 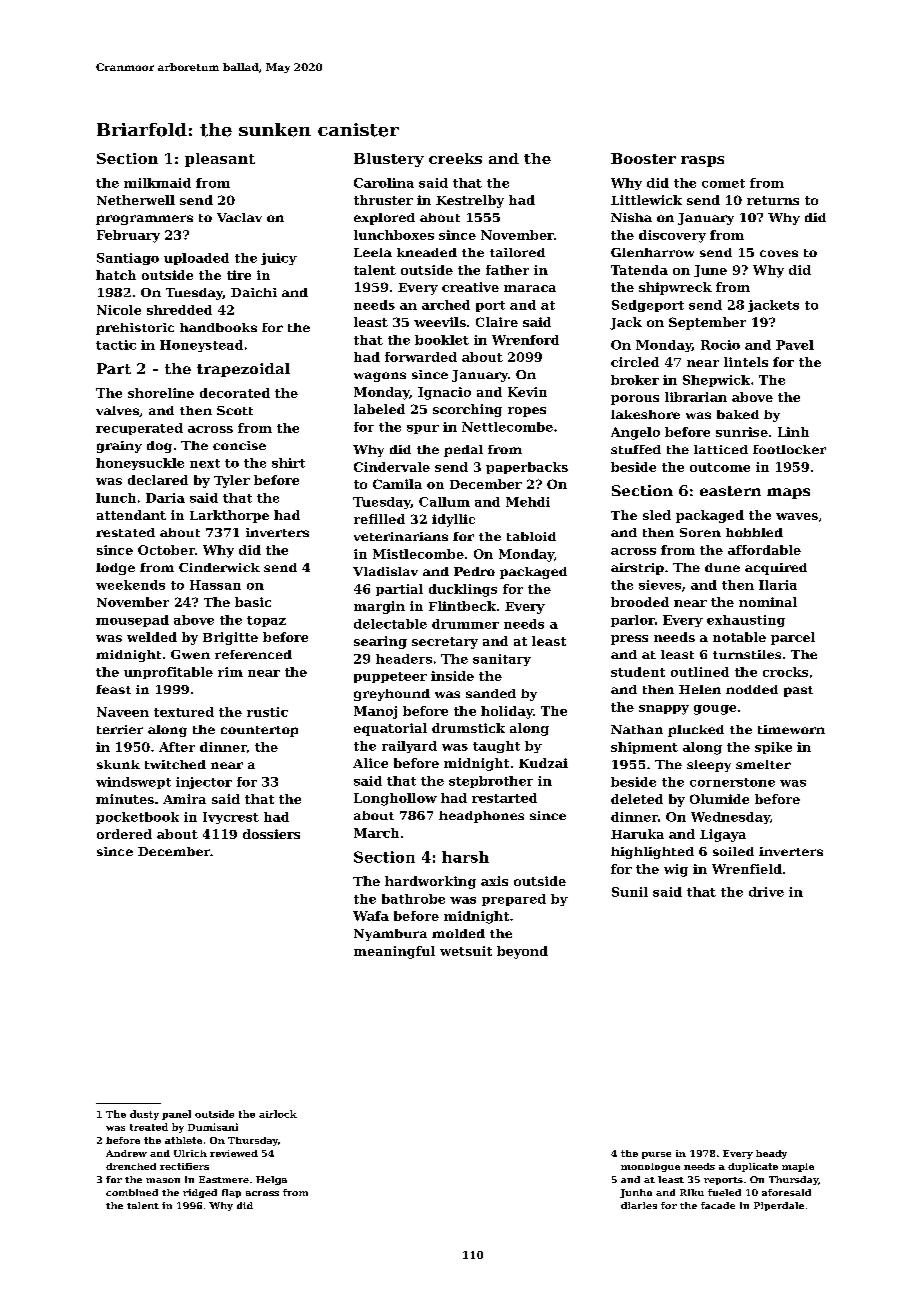 I want to click on stepbrother, so click(x=491, y=782).
